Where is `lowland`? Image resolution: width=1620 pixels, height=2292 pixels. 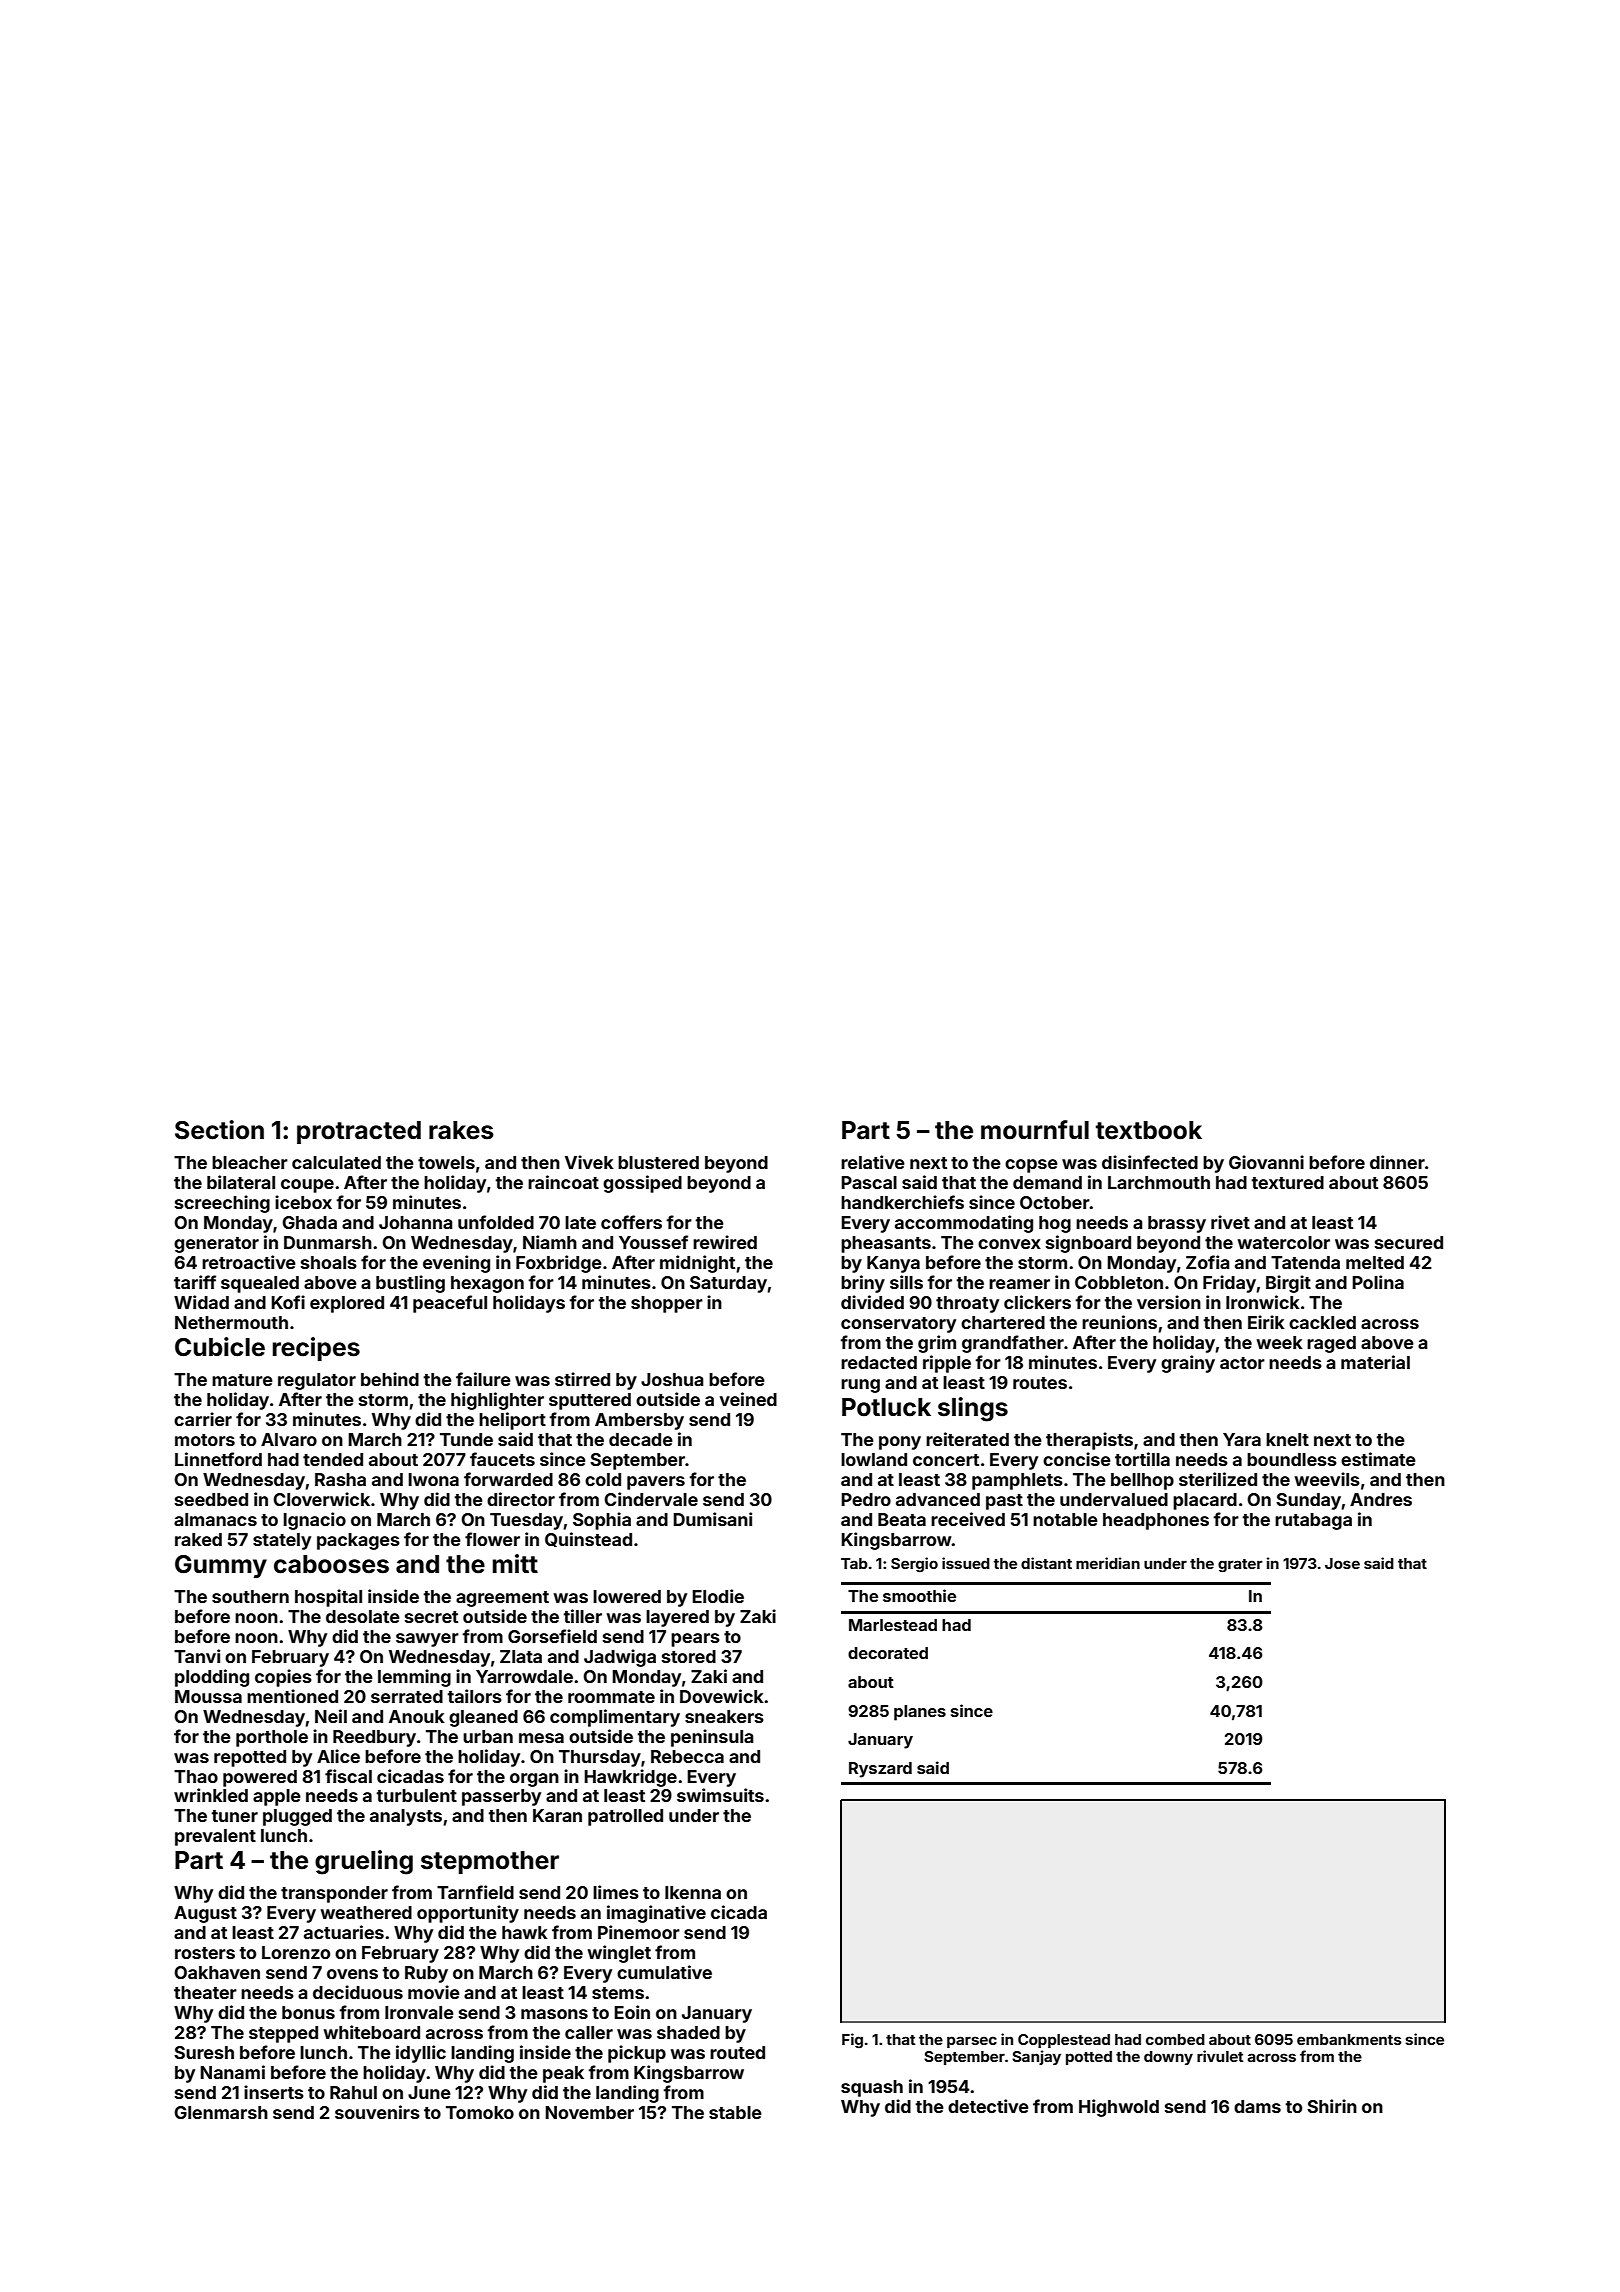 lowland is located at coordinates (874, 1459).
